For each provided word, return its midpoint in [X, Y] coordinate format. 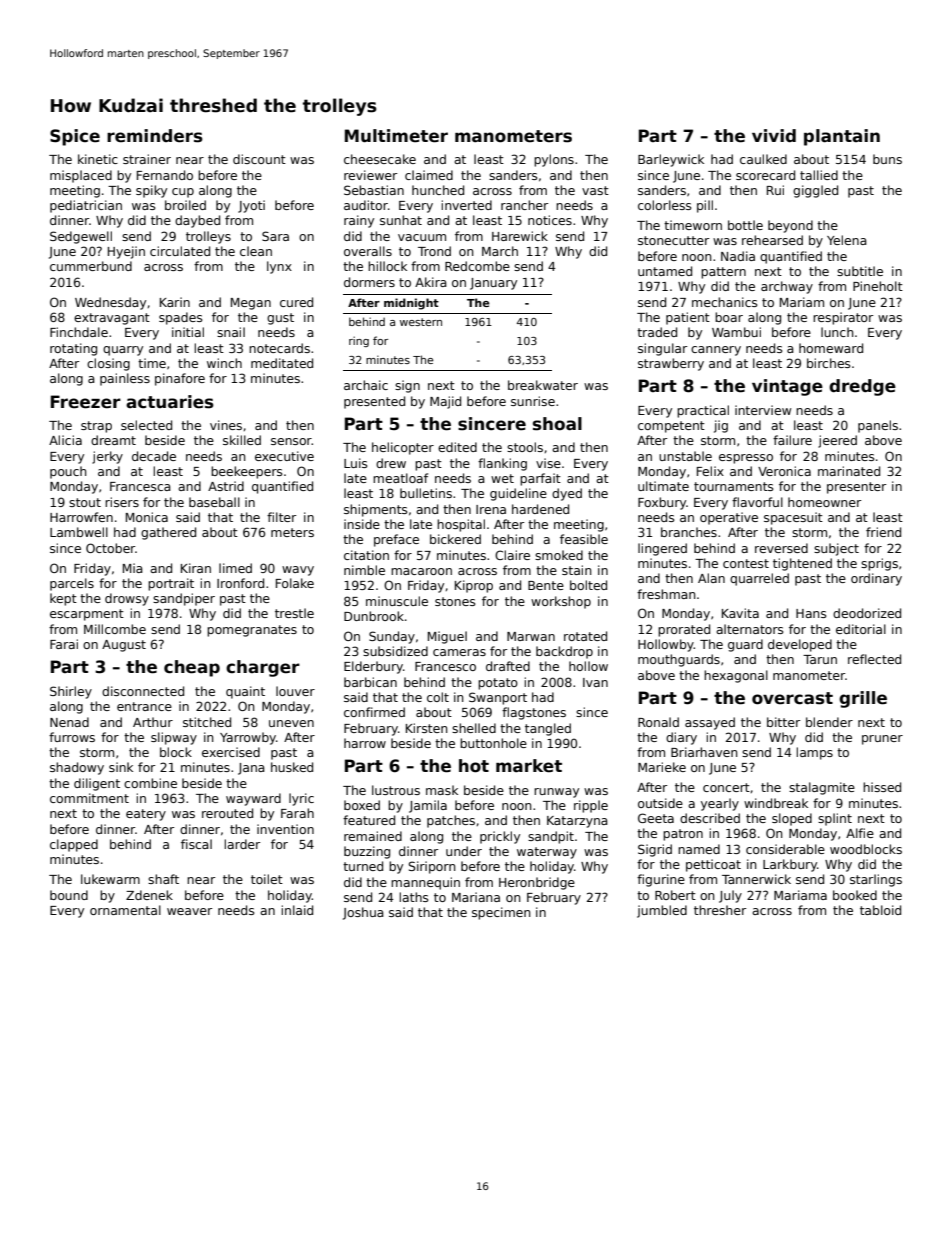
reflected [874, 659]
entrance [144, 706]
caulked [763, 159]
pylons [554, 160]
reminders [155, 136]
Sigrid [655, 850]
